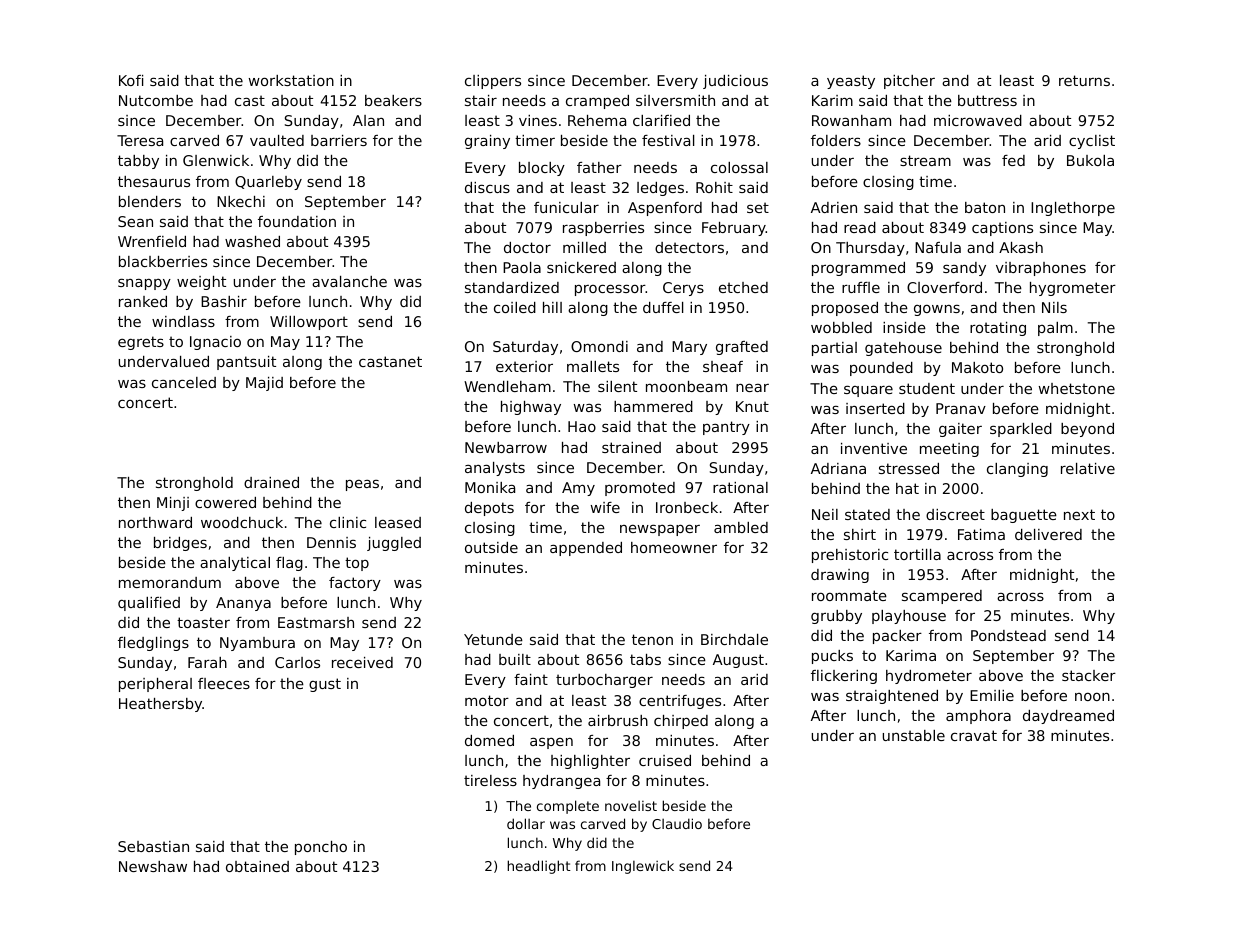 The image size is (1233, 952). Describe the element at coordinates (297, 221) in the page. I see `foundation` at that location.
